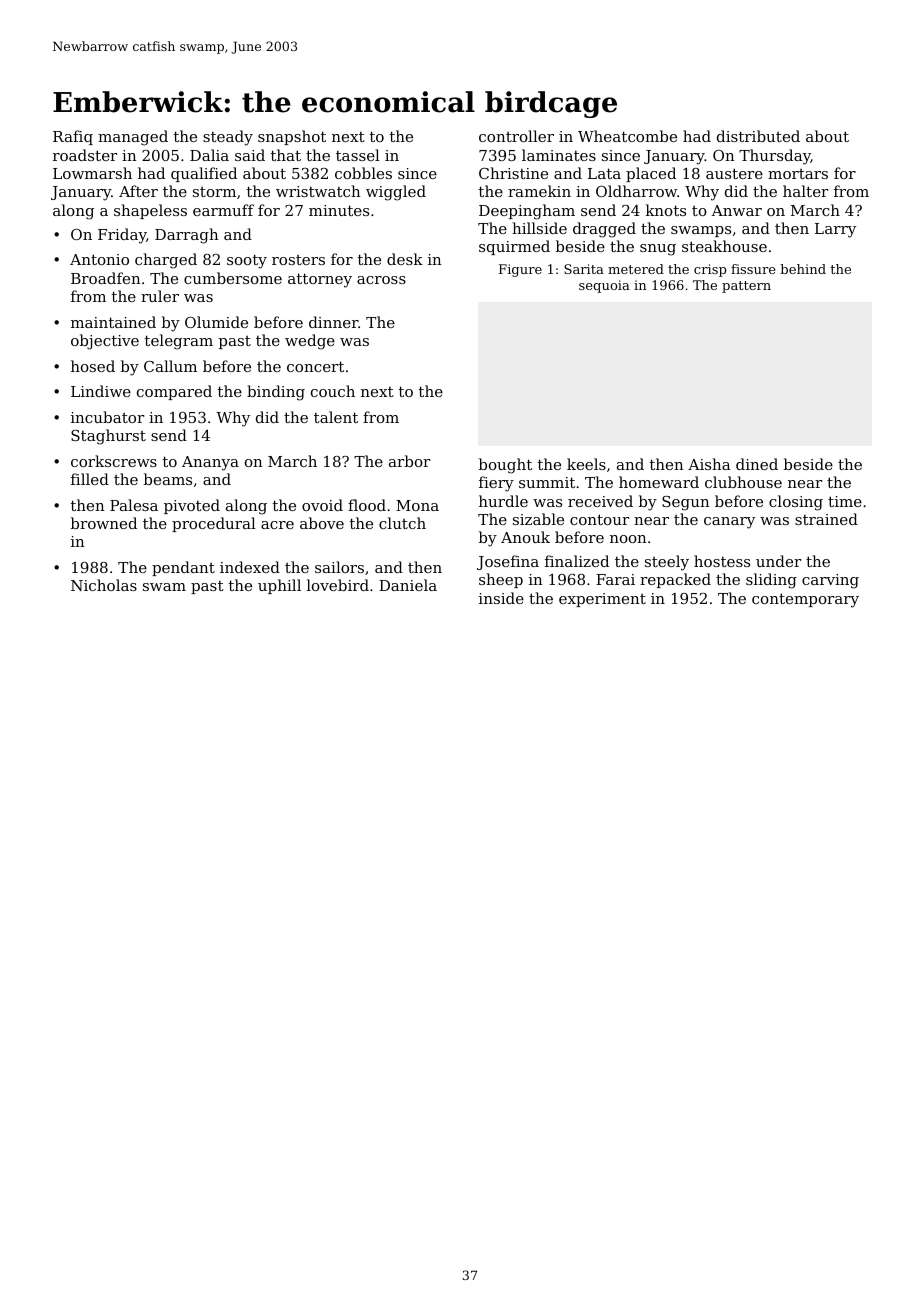 The image size is (924, 1308). I want to click on maintained, so click(113, 322).
